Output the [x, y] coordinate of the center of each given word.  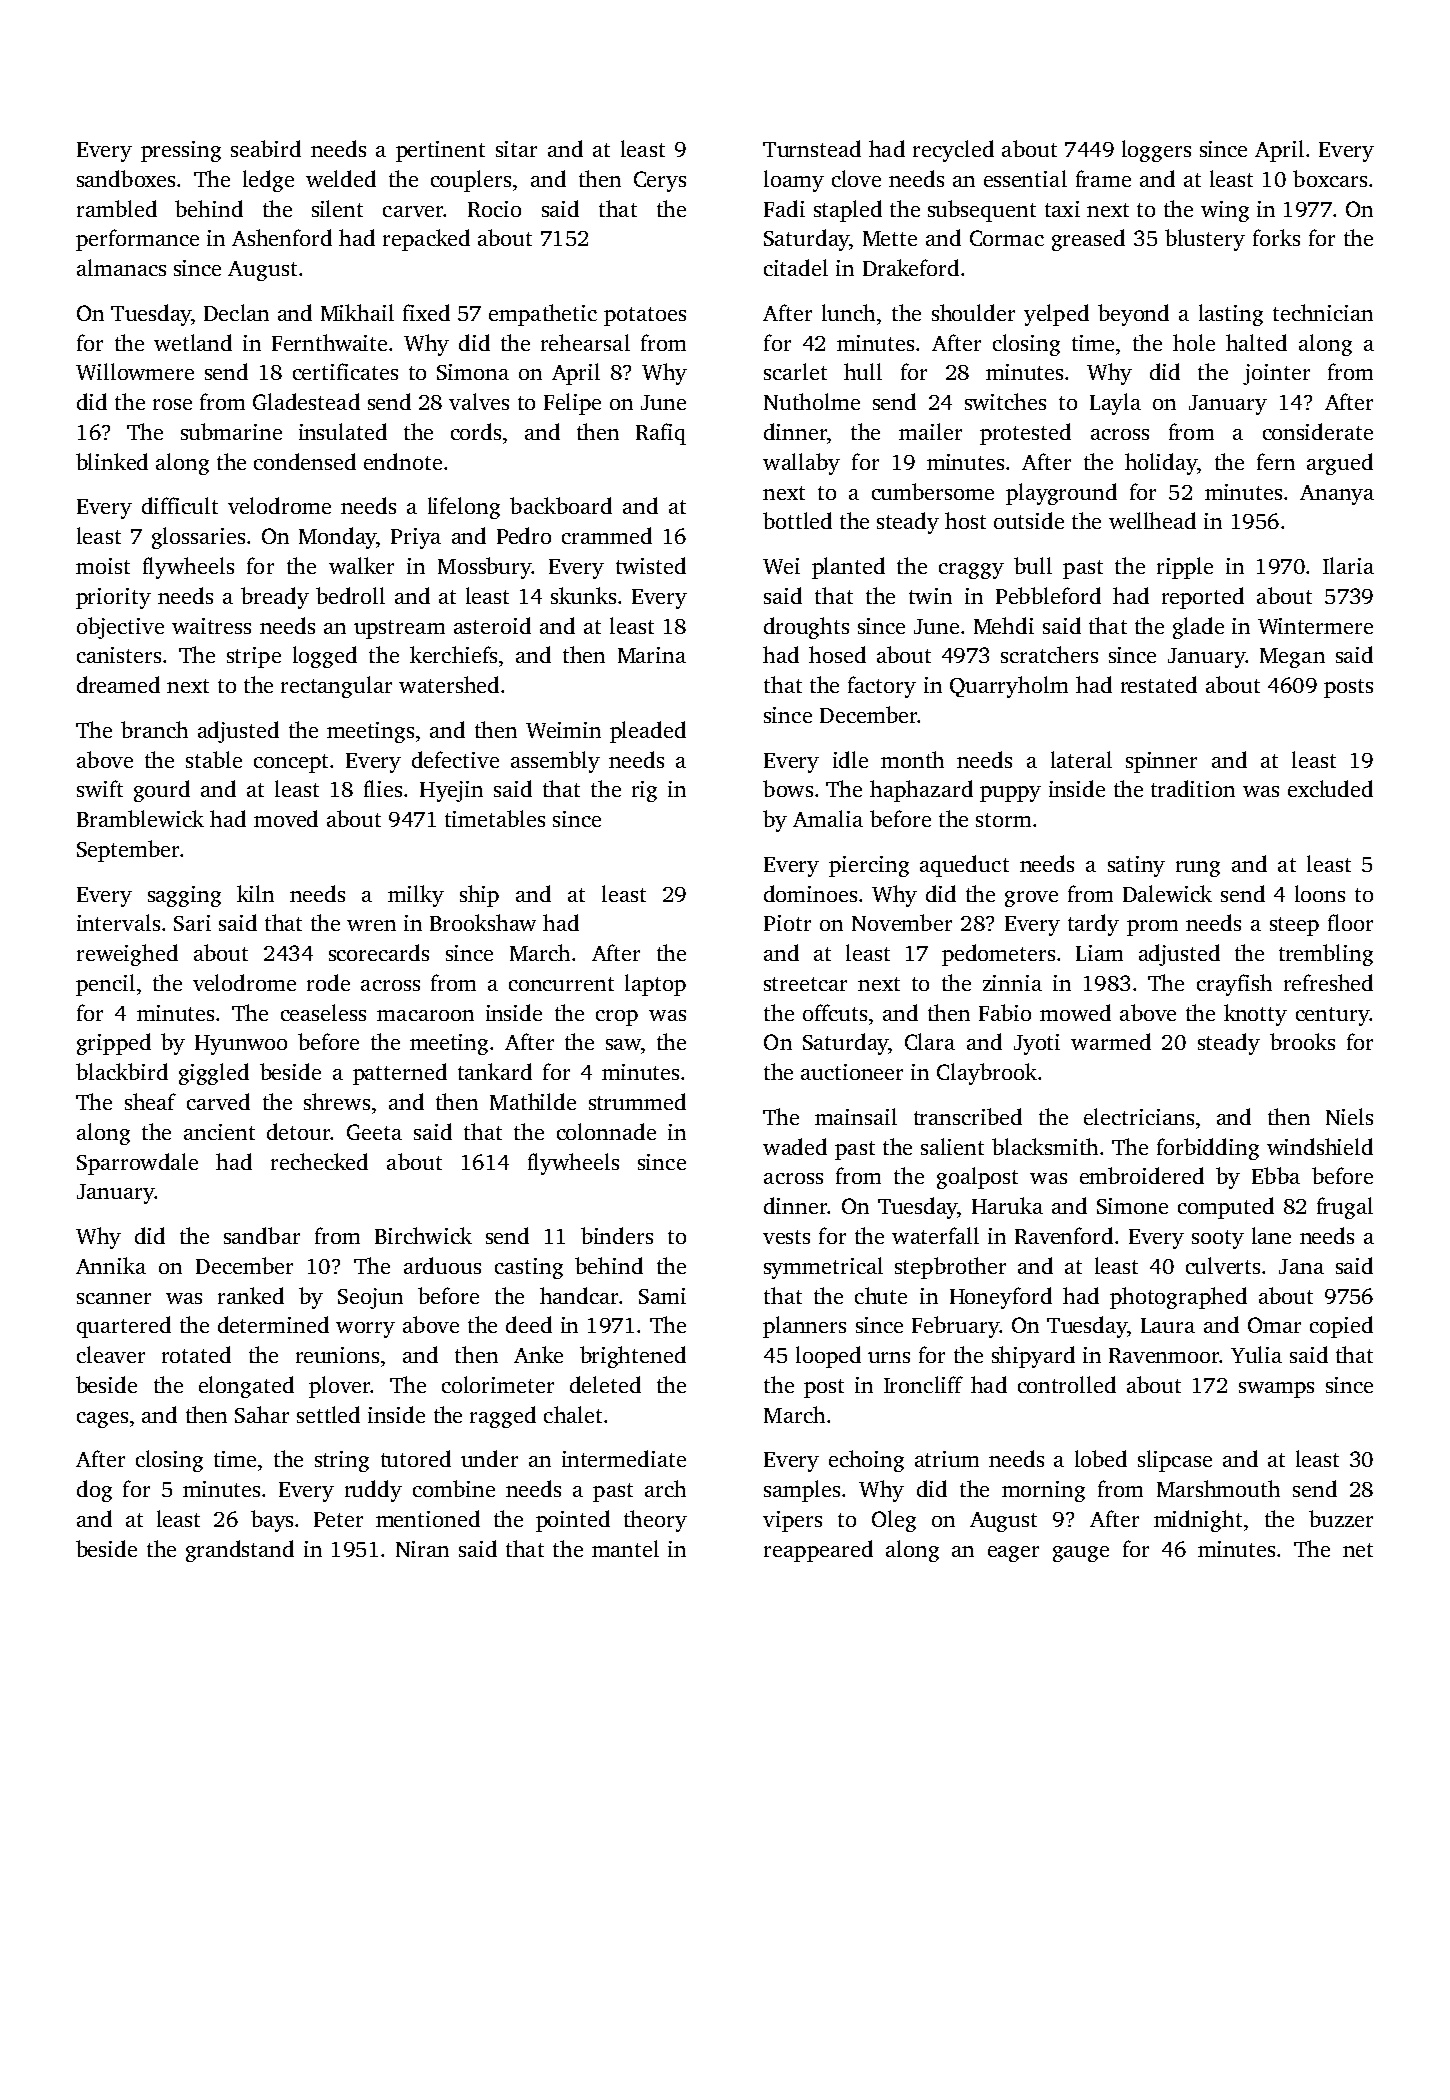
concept [291, 763]
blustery [1205, 240]
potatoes [645, 316]
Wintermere [1315, 626]
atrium [947, 1459]
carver [413, 211]
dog [94, 1491]
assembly [555, 762]
